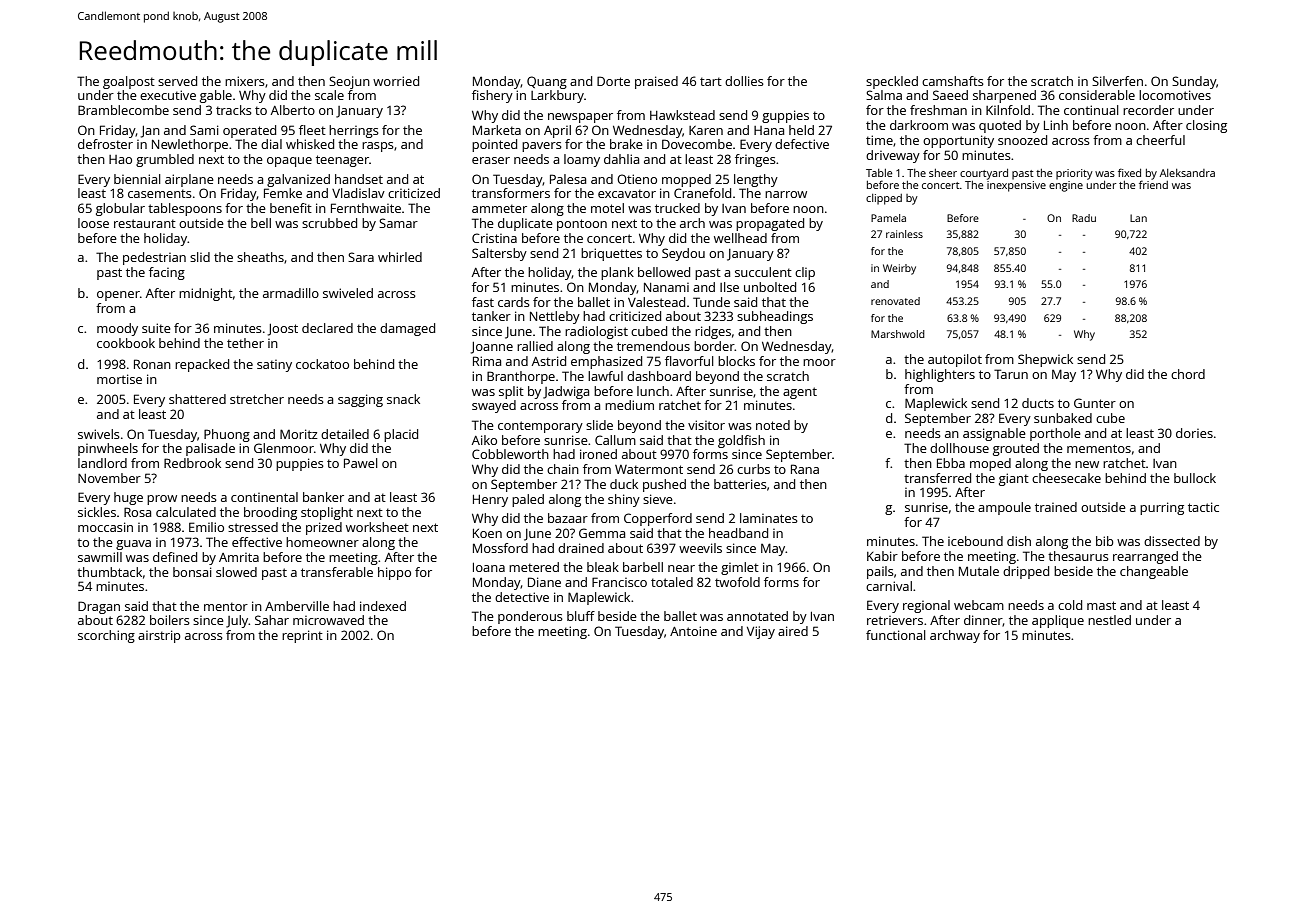 This image has height=924, width=1308. I want to click on Pamela, so click(888, 218).
